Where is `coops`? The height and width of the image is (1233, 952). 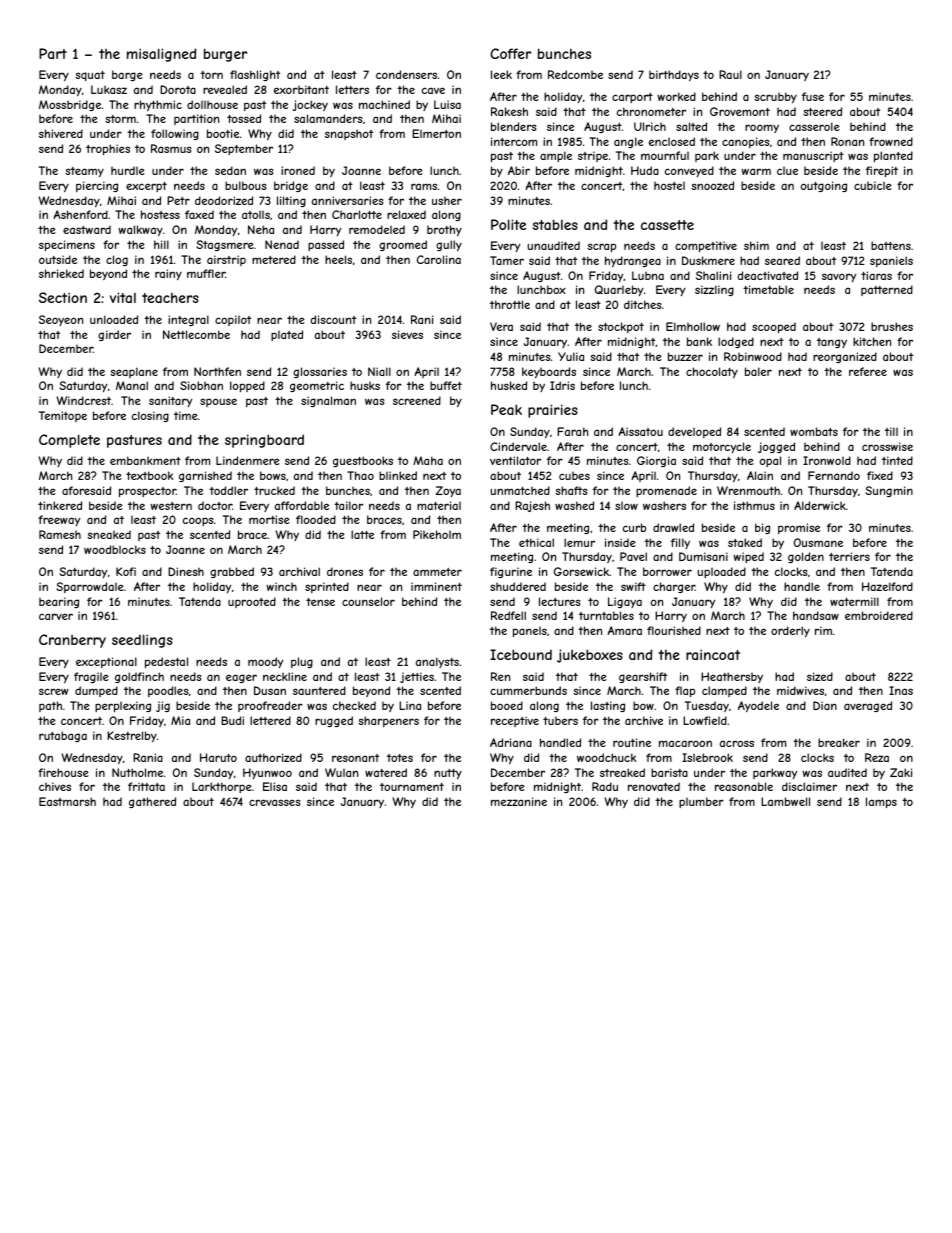 coops is located at coordinates (198, 521).
